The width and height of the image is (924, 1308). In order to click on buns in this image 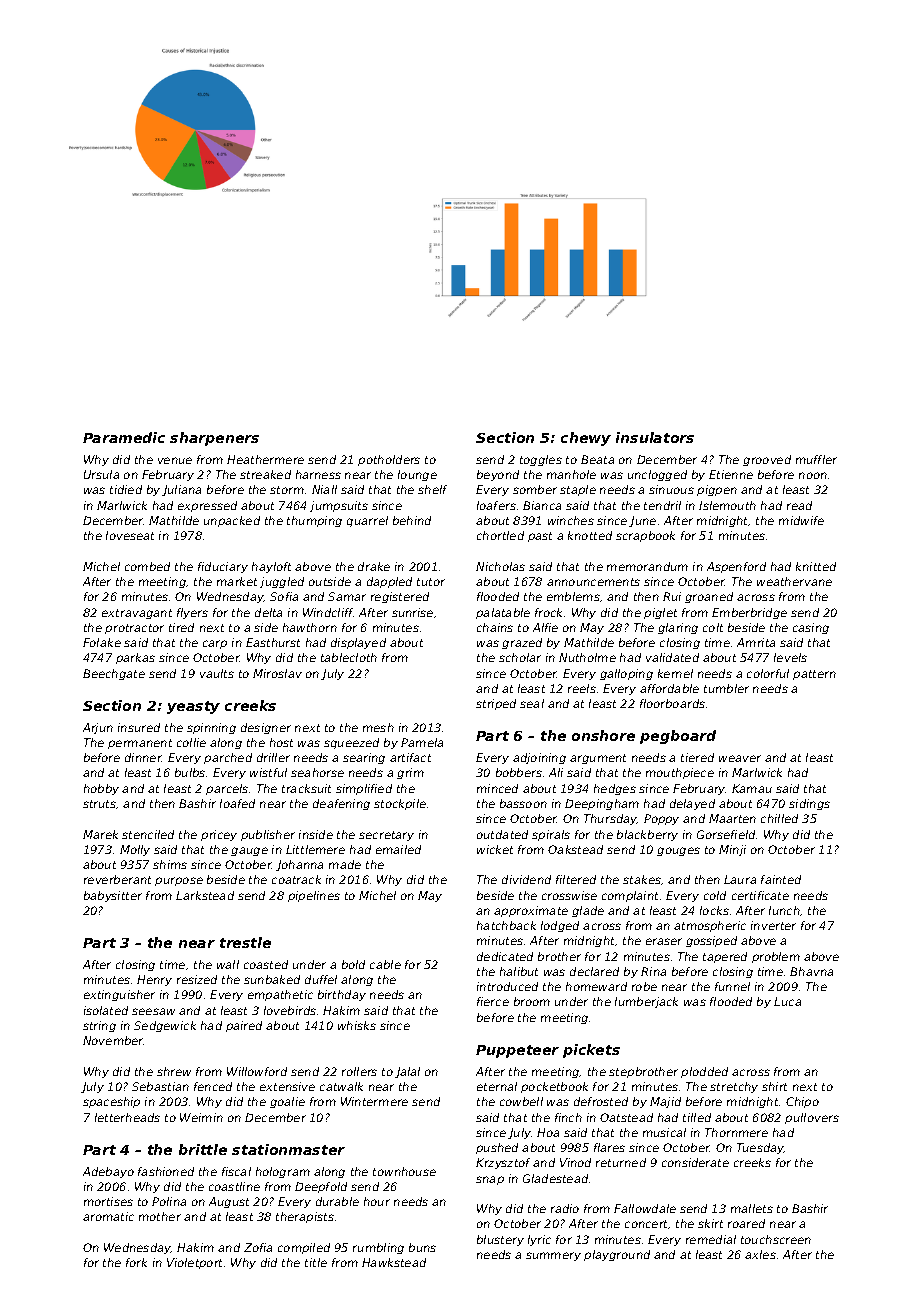, I will do `click(422, 1247)`.
